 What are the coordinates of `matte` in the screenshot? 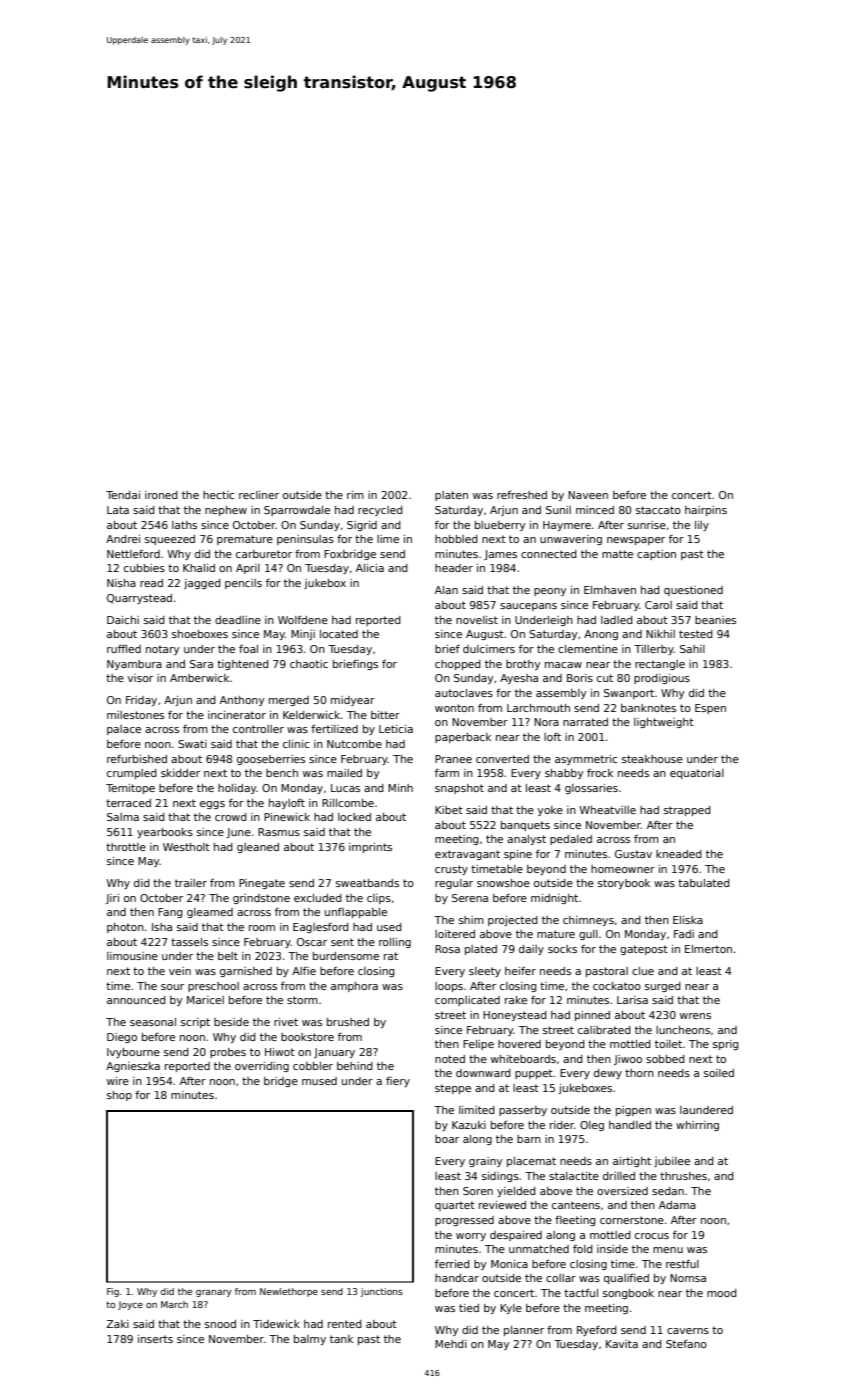 It's located at (617, 554).
